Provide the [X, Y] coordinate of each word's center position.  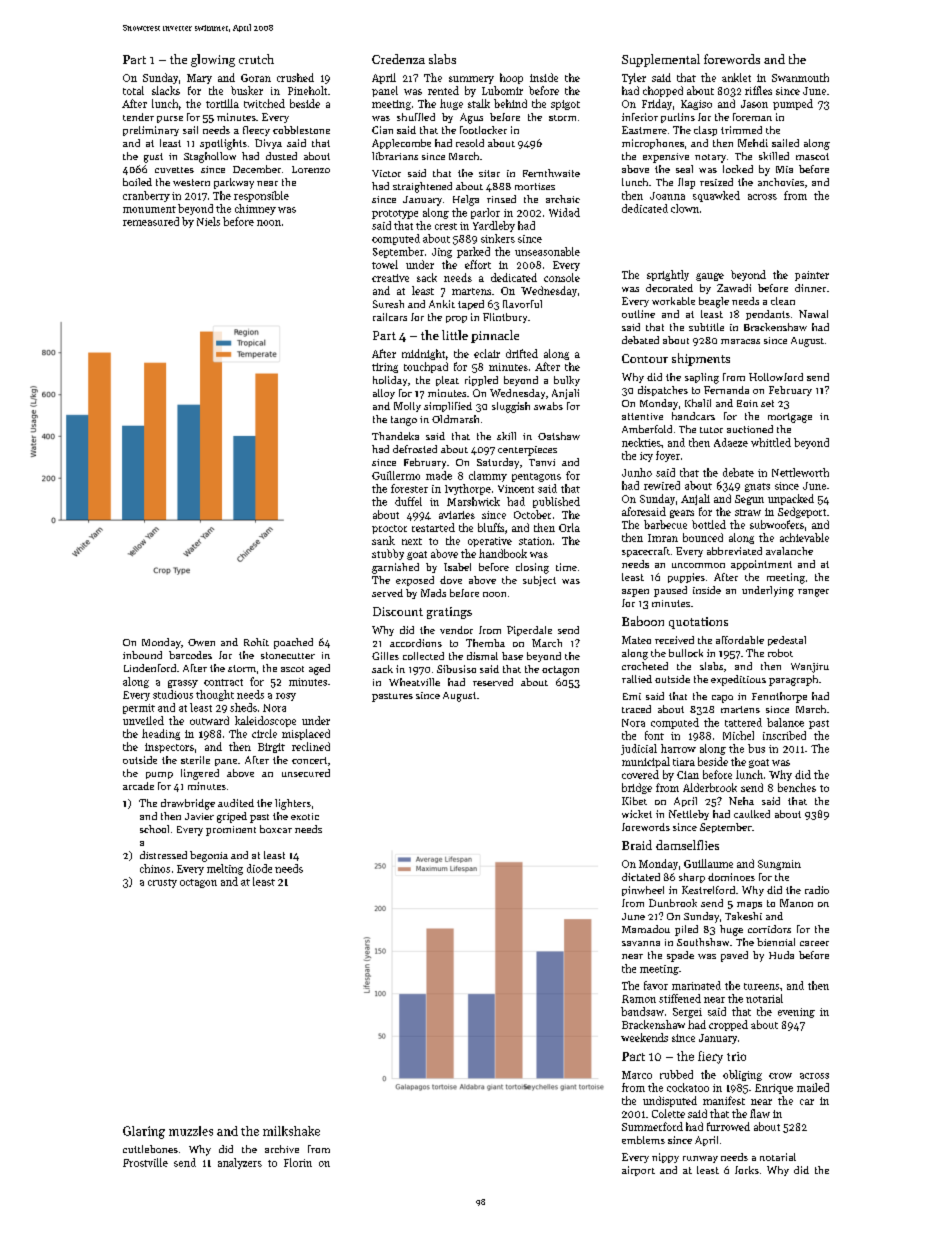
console [562, 277]
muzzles [191, 1131]
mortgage [790, 418]
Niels [208, 221]
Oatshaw [559, 436]
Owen [201, 642]
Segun [749, 500]
